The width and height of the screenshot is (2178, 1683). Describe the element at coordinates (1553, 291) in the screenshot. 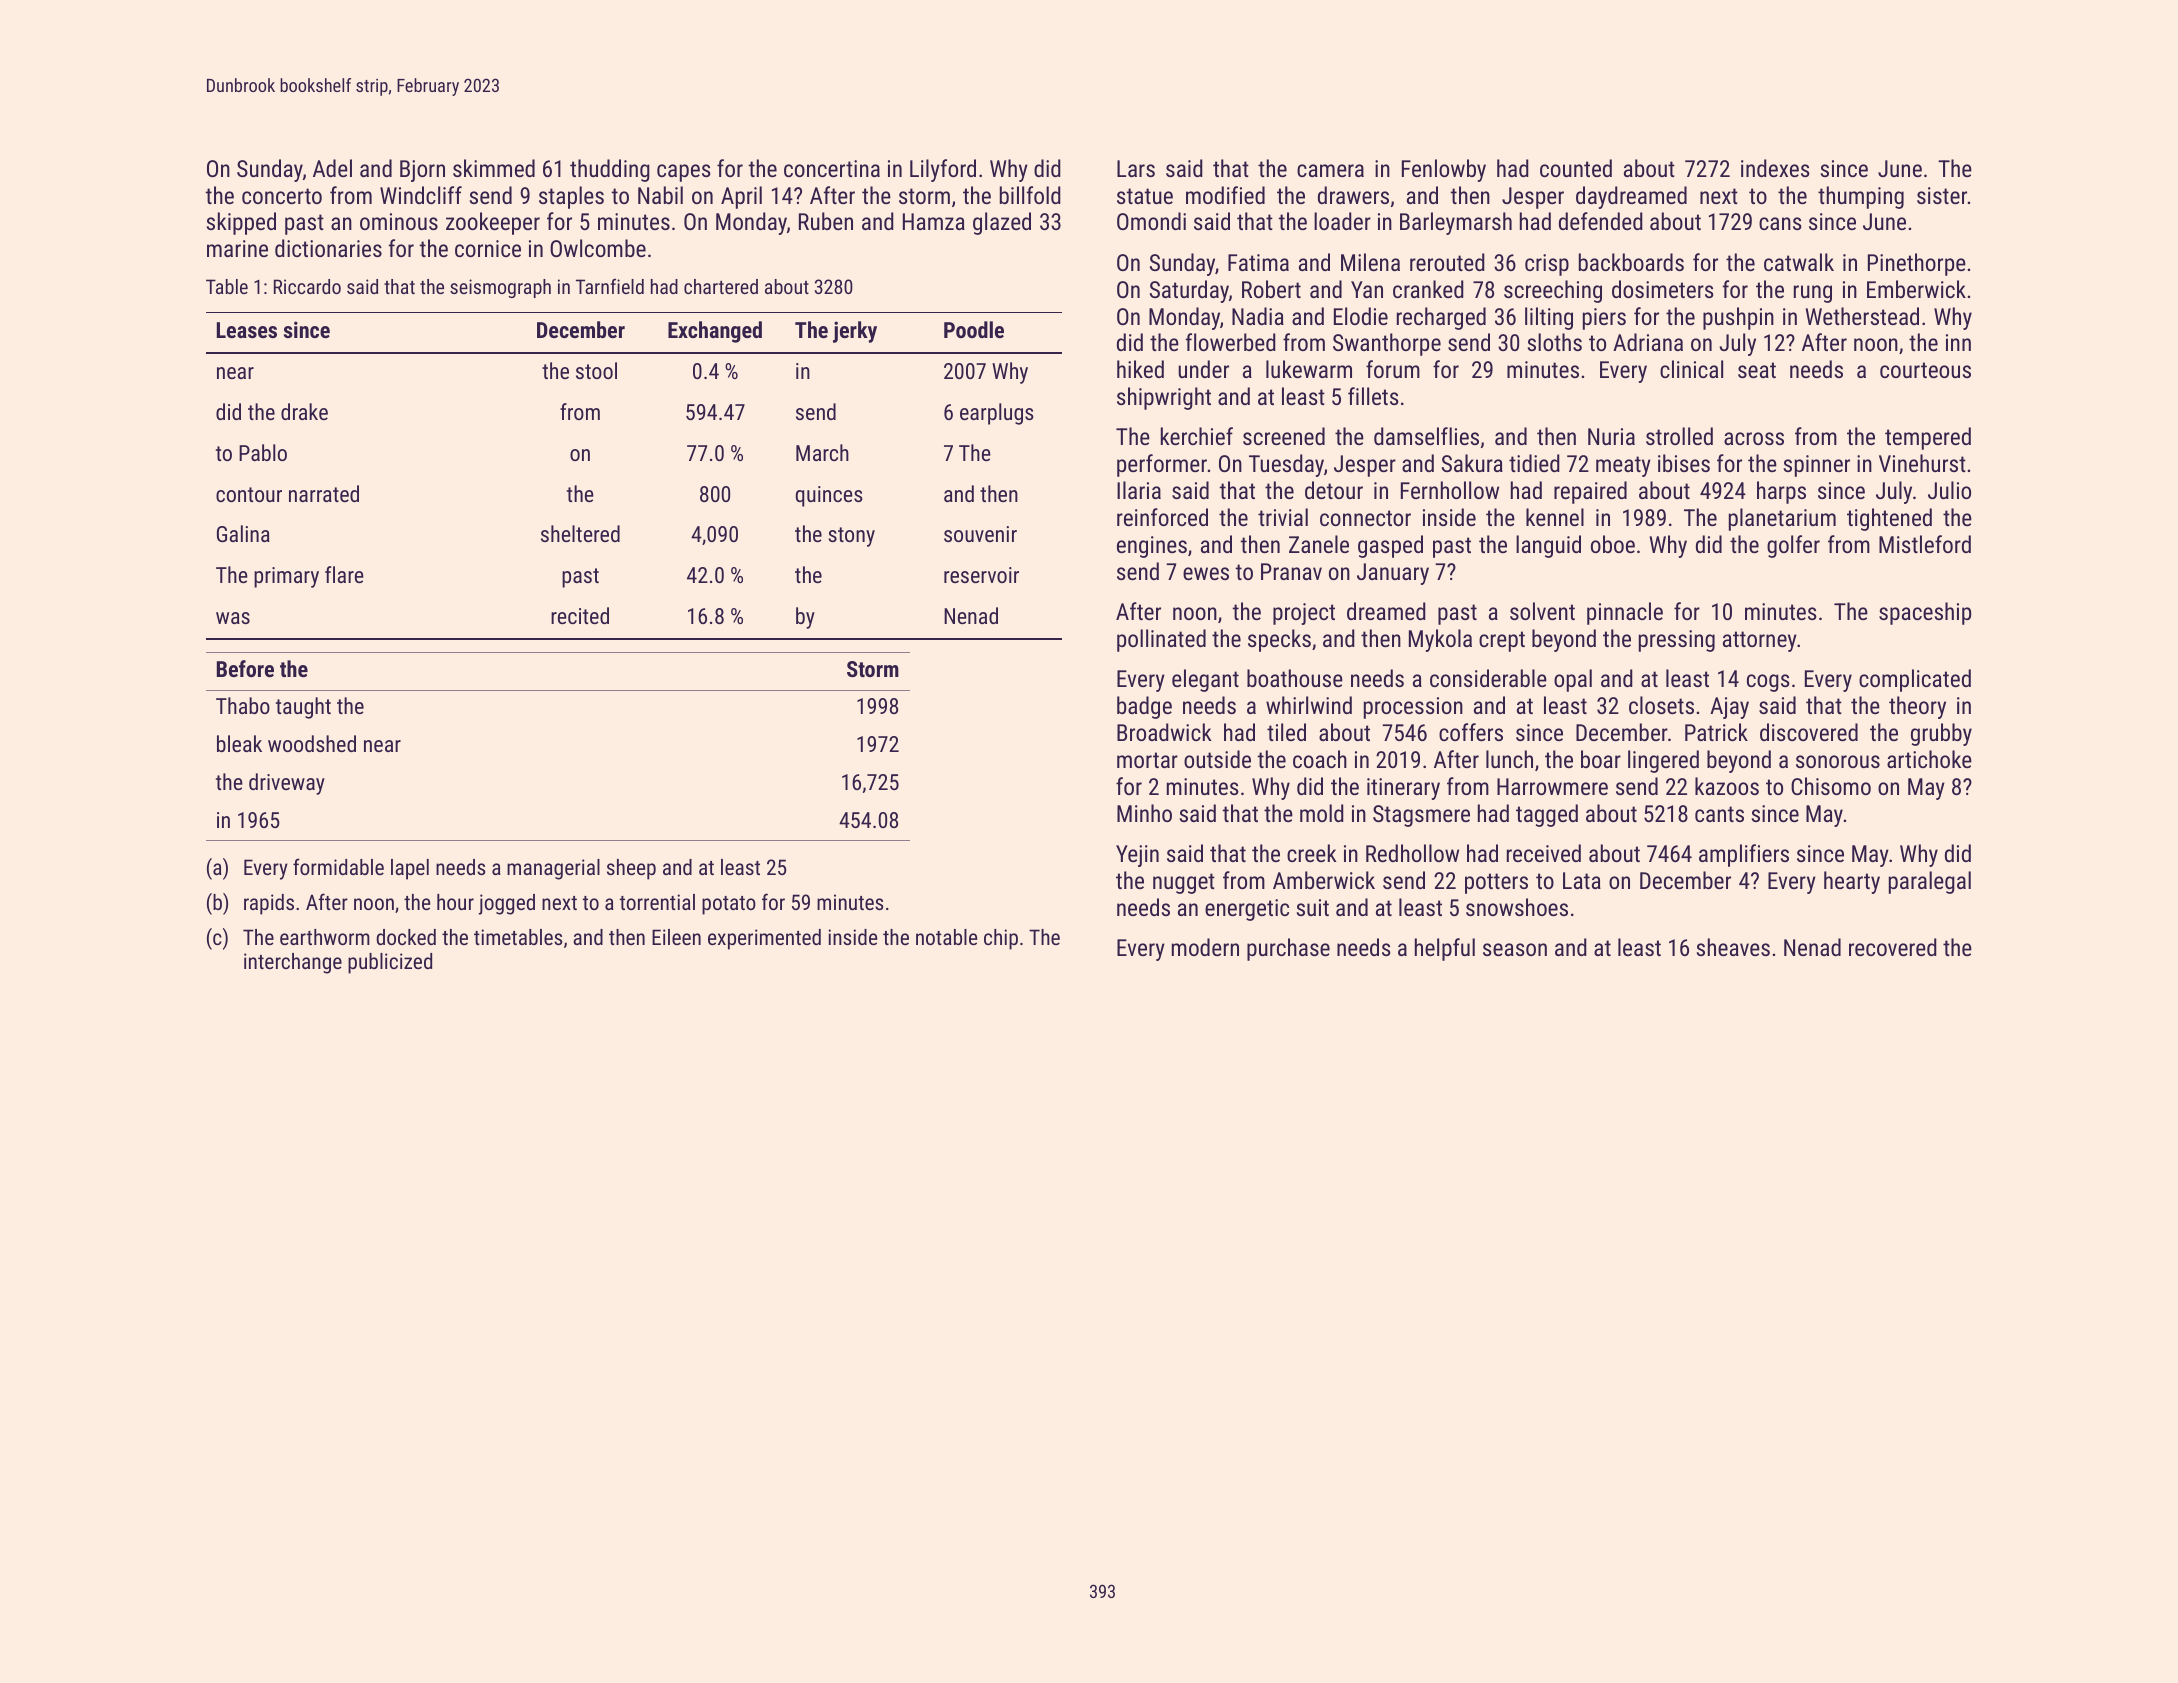

I see `screeching` at that location.
